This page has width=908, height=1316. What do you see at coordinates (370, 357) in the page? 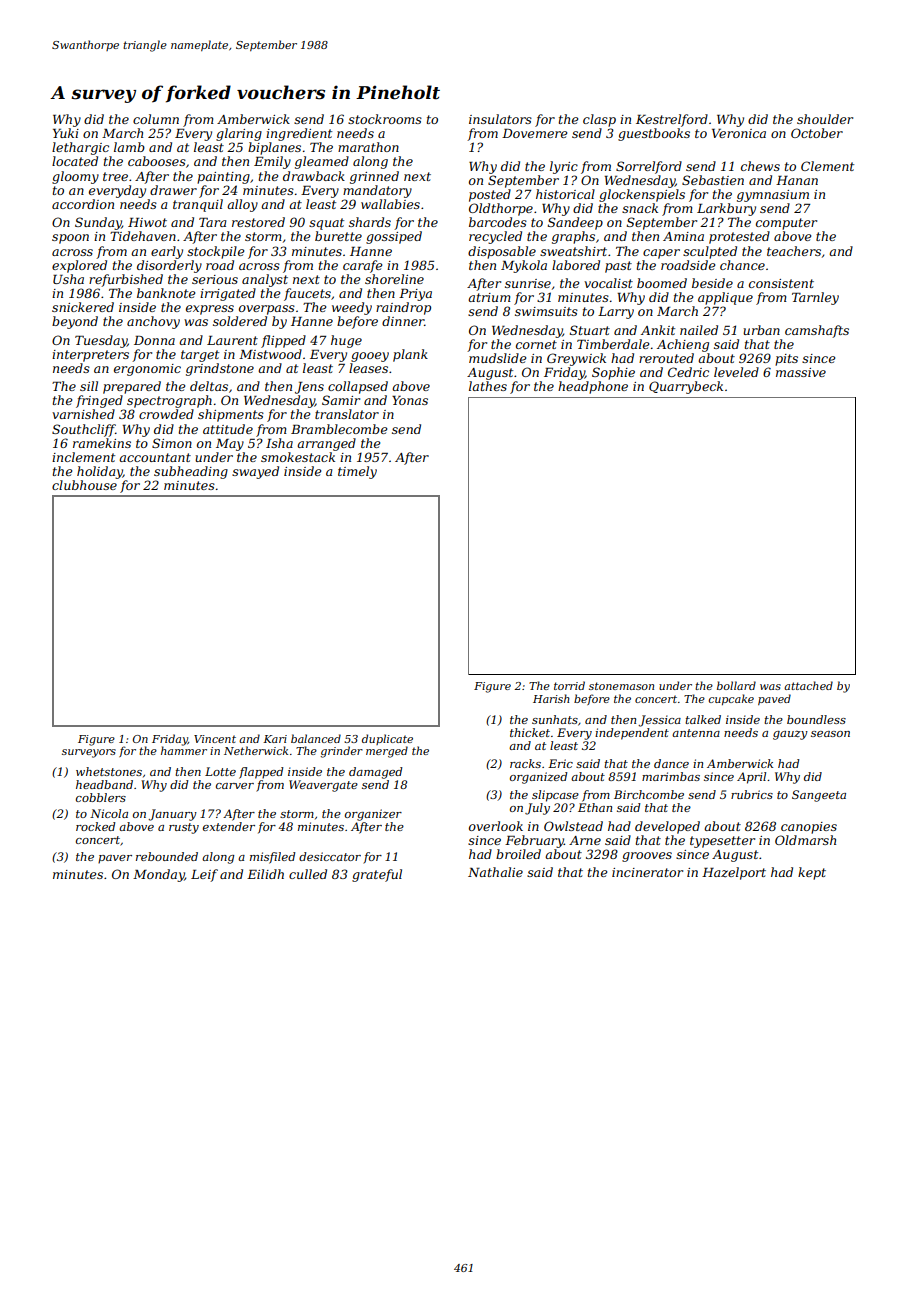
I see `gooey` at bounding box center [370, 357].
